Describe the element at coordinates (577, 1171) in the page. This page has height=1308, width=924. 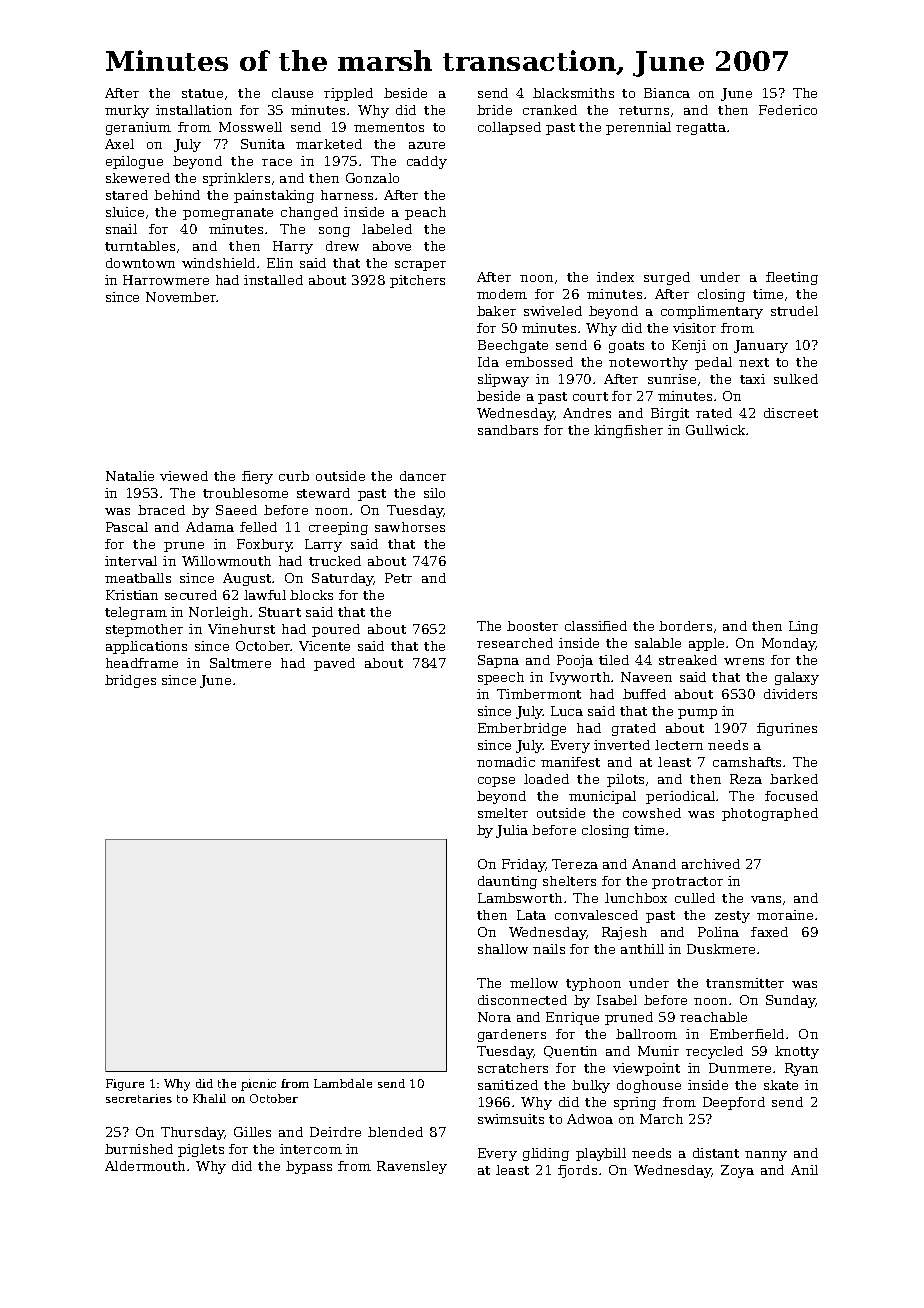
I see `fjords` at that location.
